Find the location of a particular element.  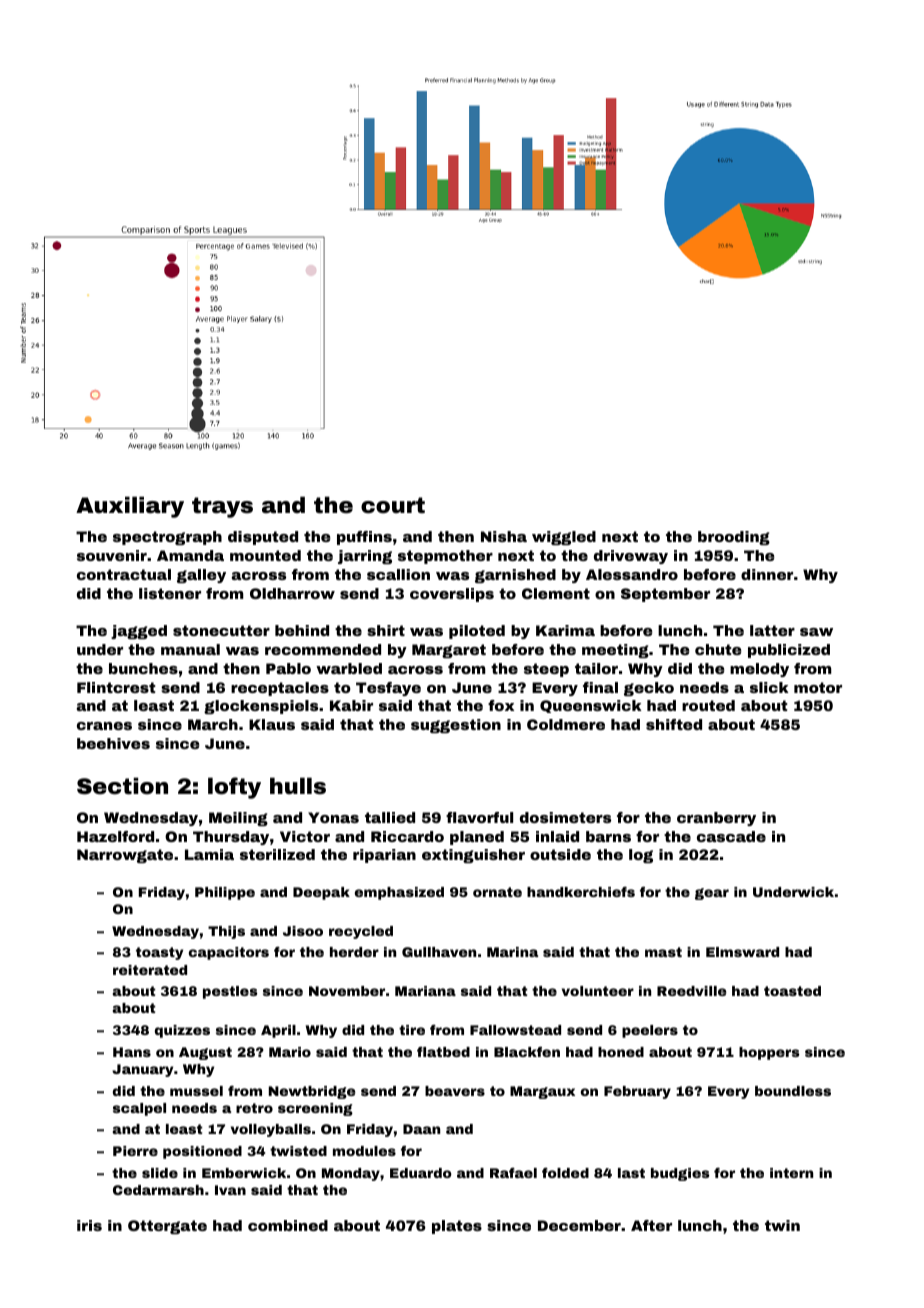

tire is located at coordinates (412, 1030).
